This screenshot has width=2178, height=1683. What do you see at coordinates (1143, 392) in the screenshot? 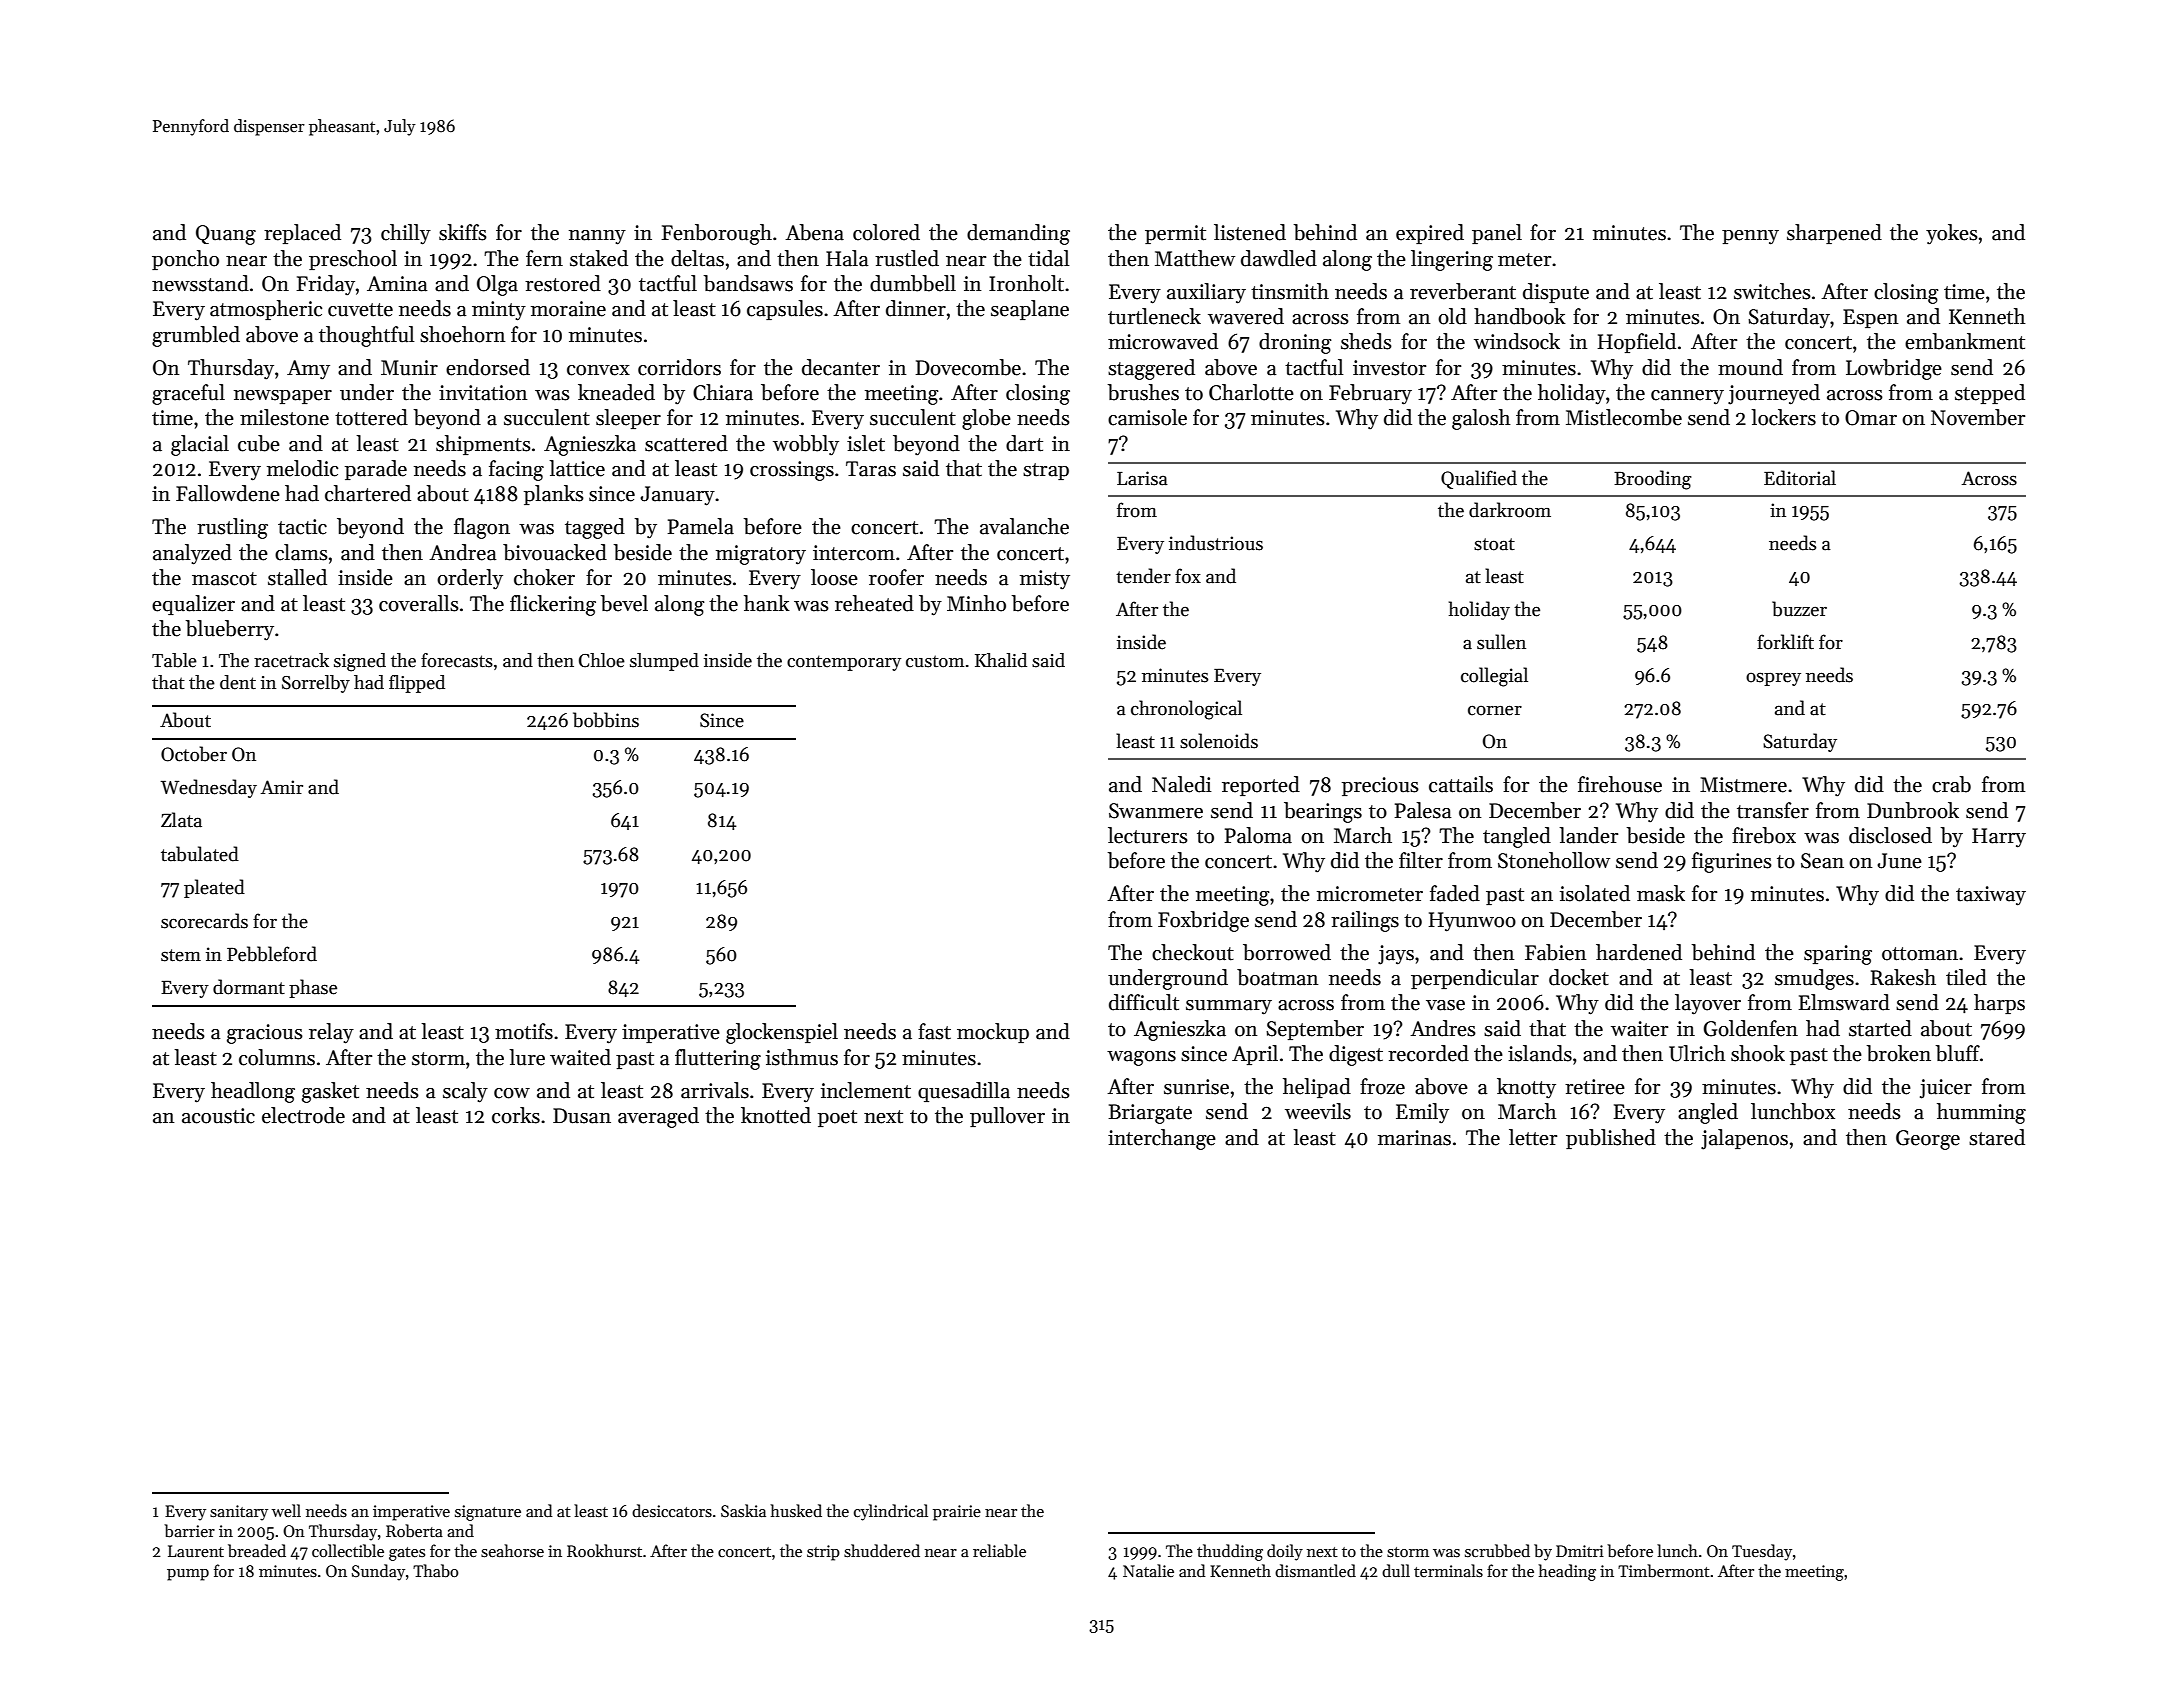
I see `brushes` at bounding box center [1143, 392].
